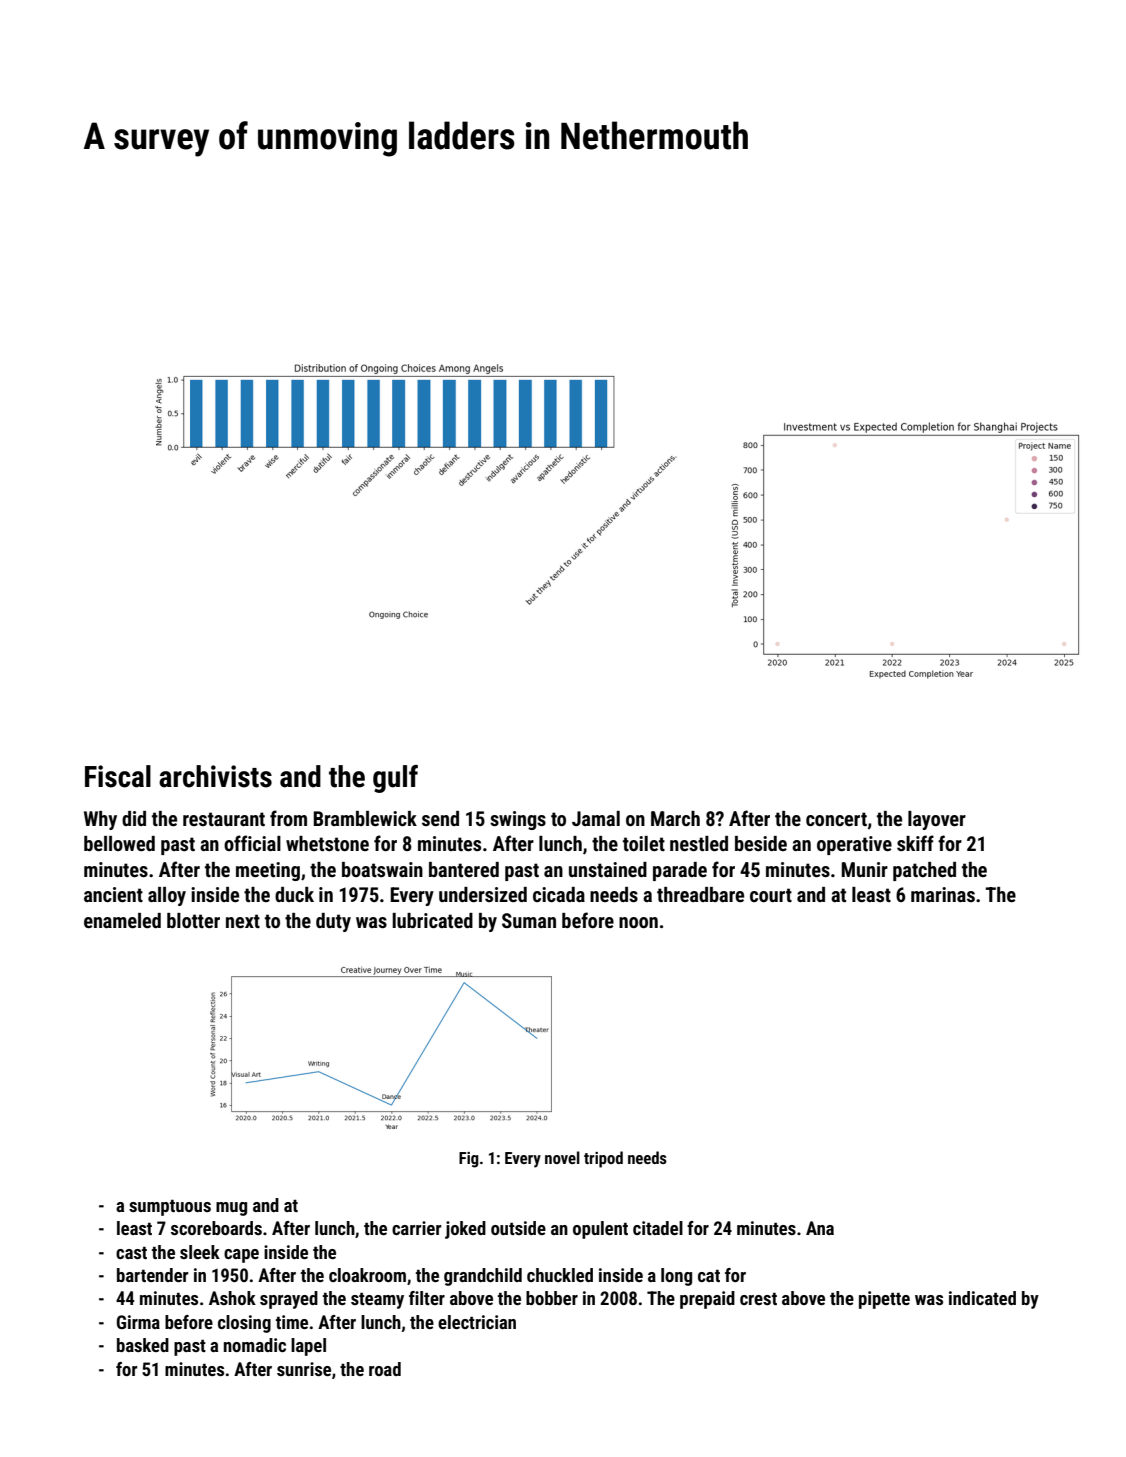 This document has height=1457, width=1126. What do you see at coordinates (427, 1298) in the document?
I see `filter` at bounding box center [427, 1298].
